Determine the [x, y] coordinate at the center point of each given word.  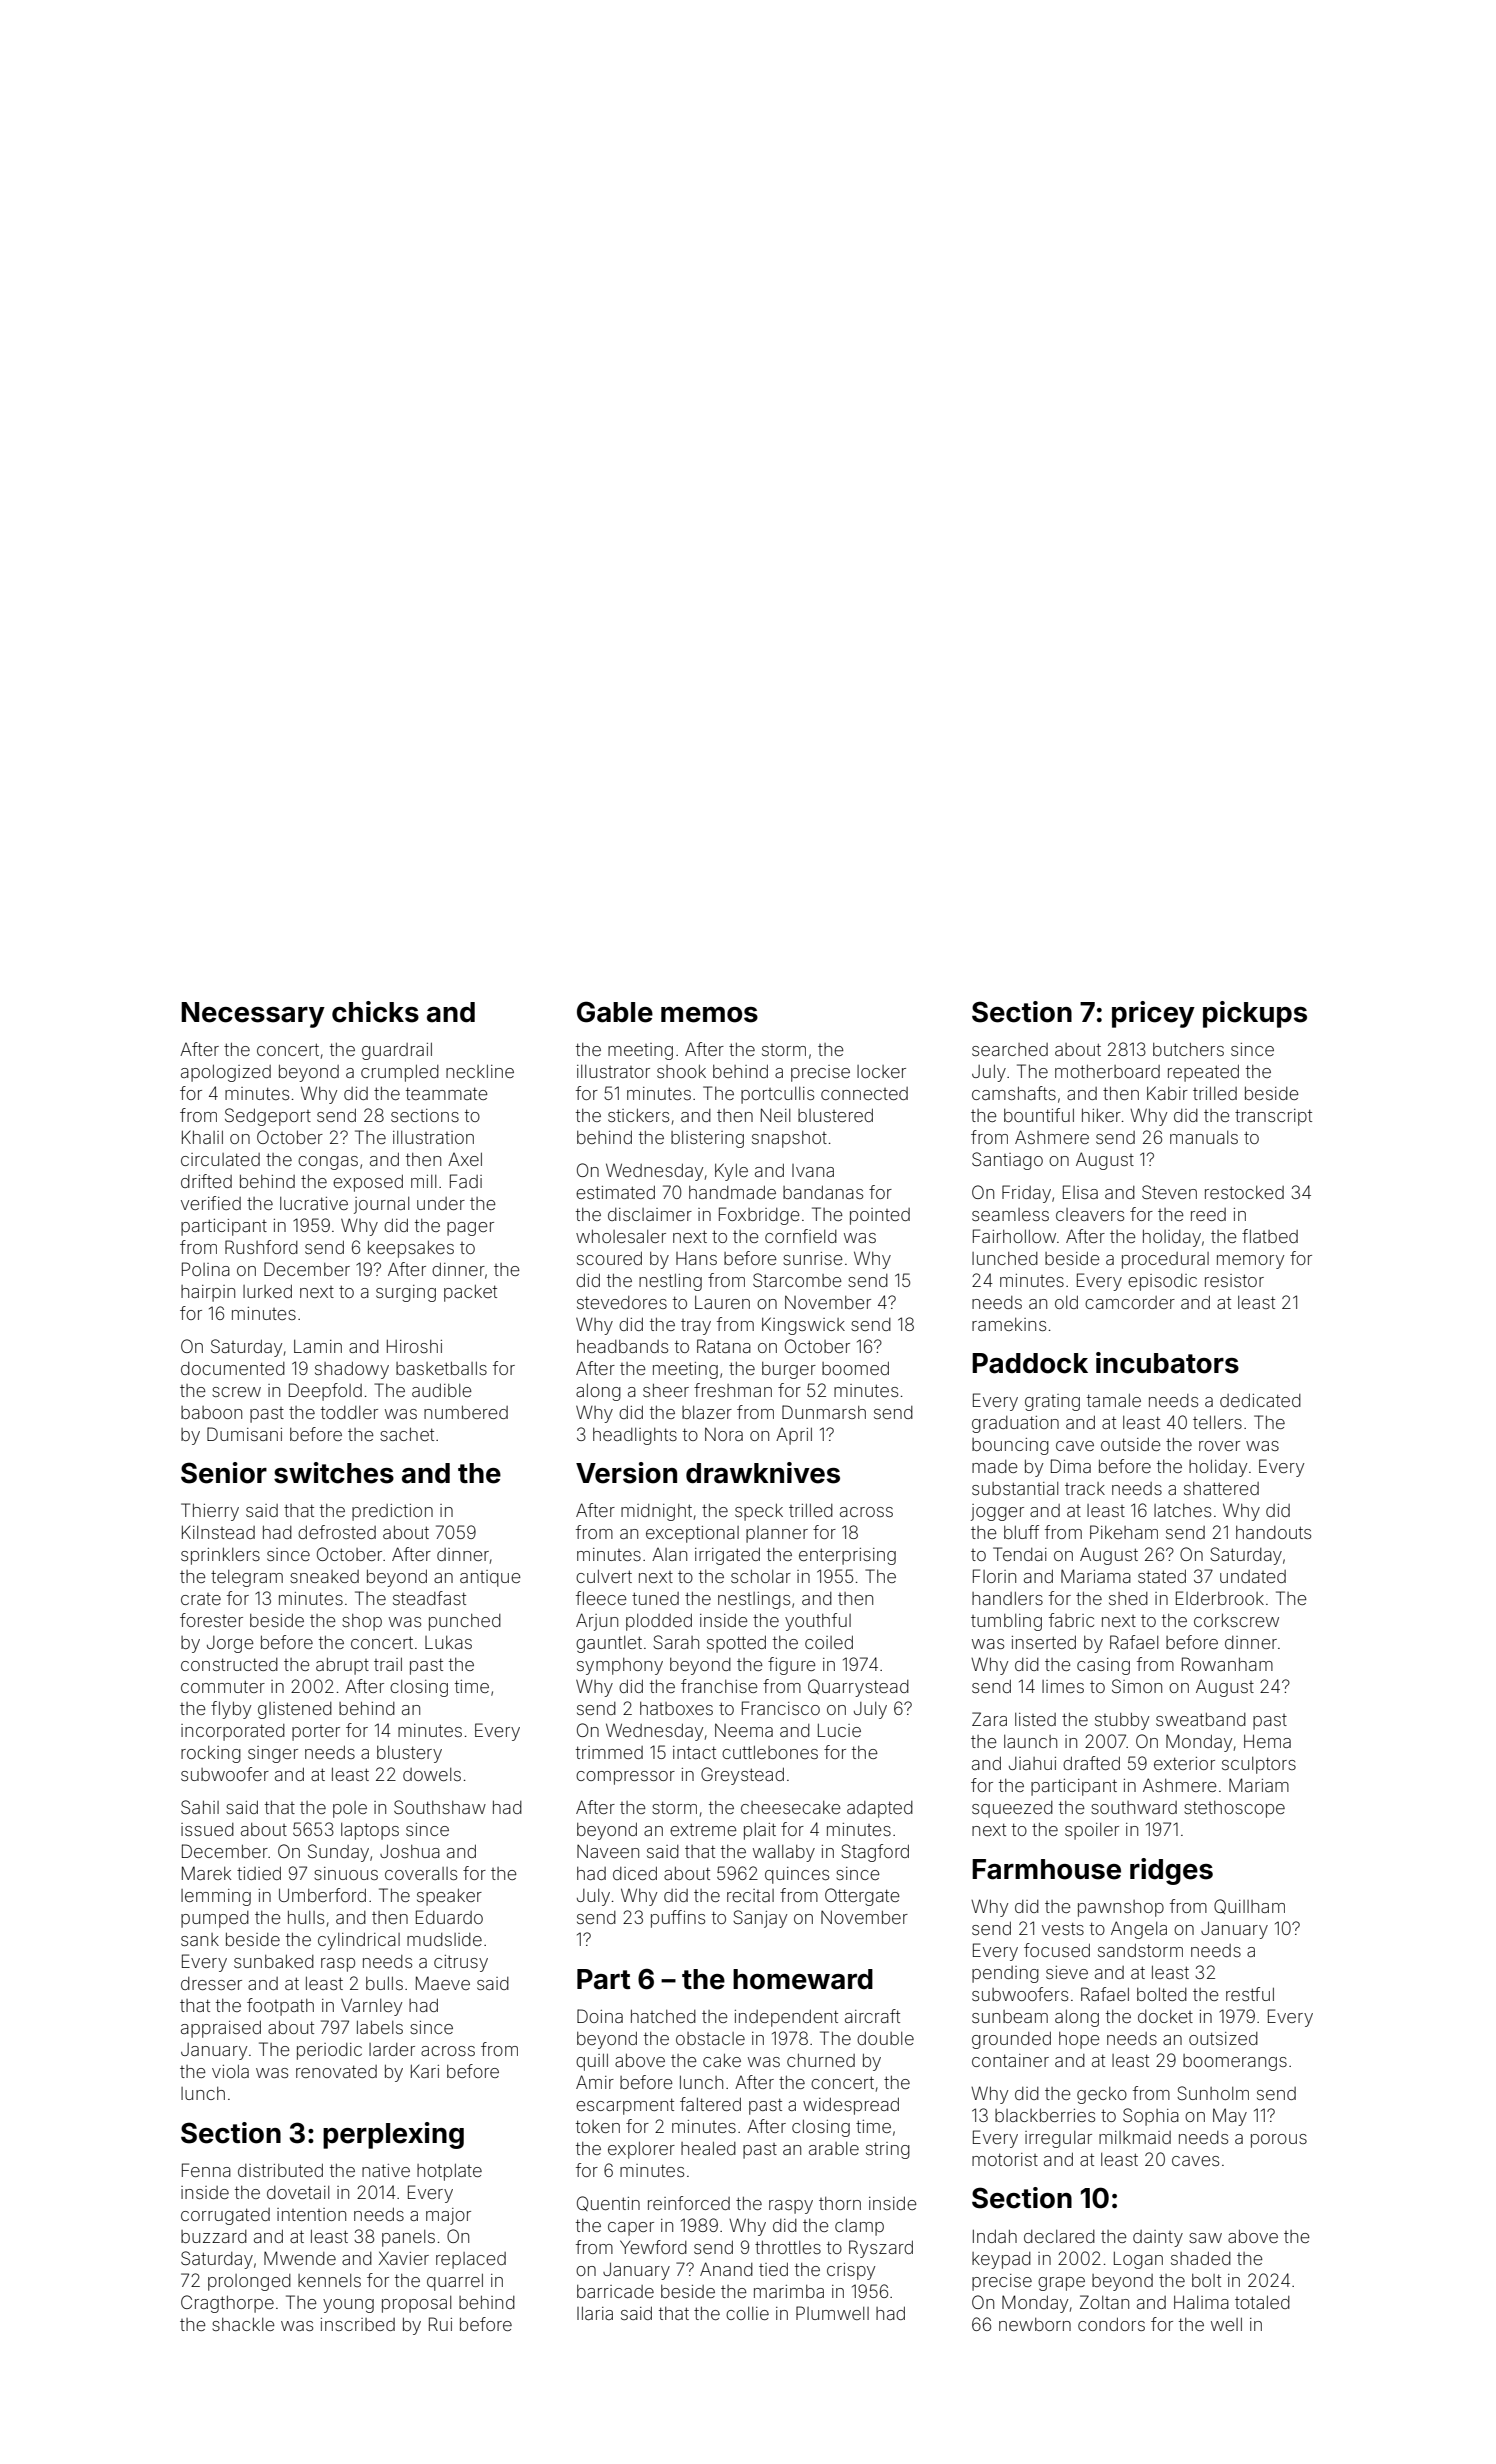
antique [490, 1578]
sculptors [1259, 1765]
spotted [736, 1644]
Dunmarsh [824, 1412]
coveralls [421, 1873]
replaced [471, 2260]
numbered [466, 1412]
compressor [625, 1778]
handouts [1273, 1532]
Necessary [253, 1015]
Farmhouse [1046, 1869]
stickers [638, 1115]
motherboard [1107, 1071]
